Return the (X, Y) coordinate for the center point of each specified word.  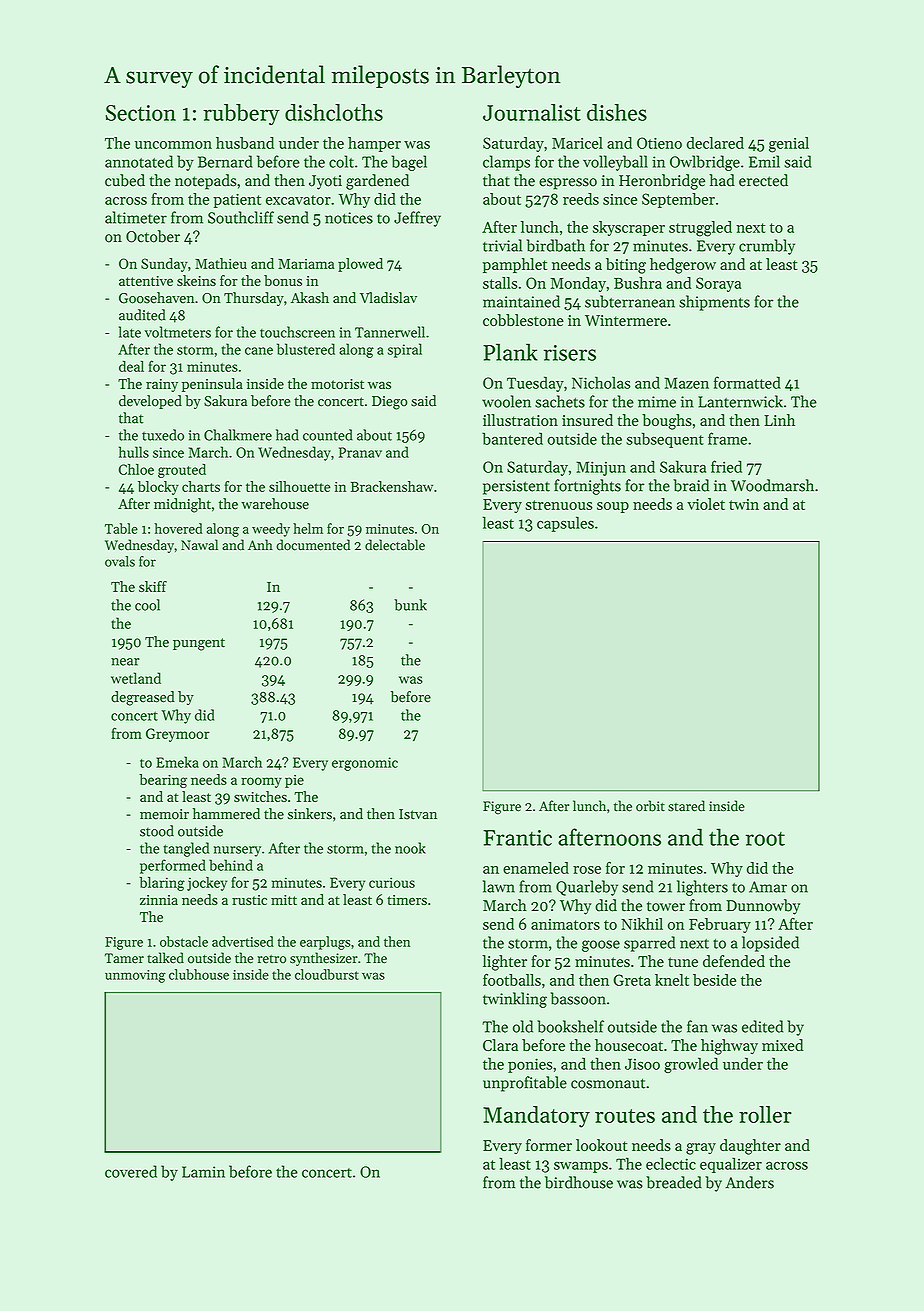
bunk (410, 605)
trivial (502, 245)
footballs (512, 979)
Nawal (199, 544)
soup (613, 507)
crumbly (767, 247)
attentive (146, 281)
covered (131, 1171)
